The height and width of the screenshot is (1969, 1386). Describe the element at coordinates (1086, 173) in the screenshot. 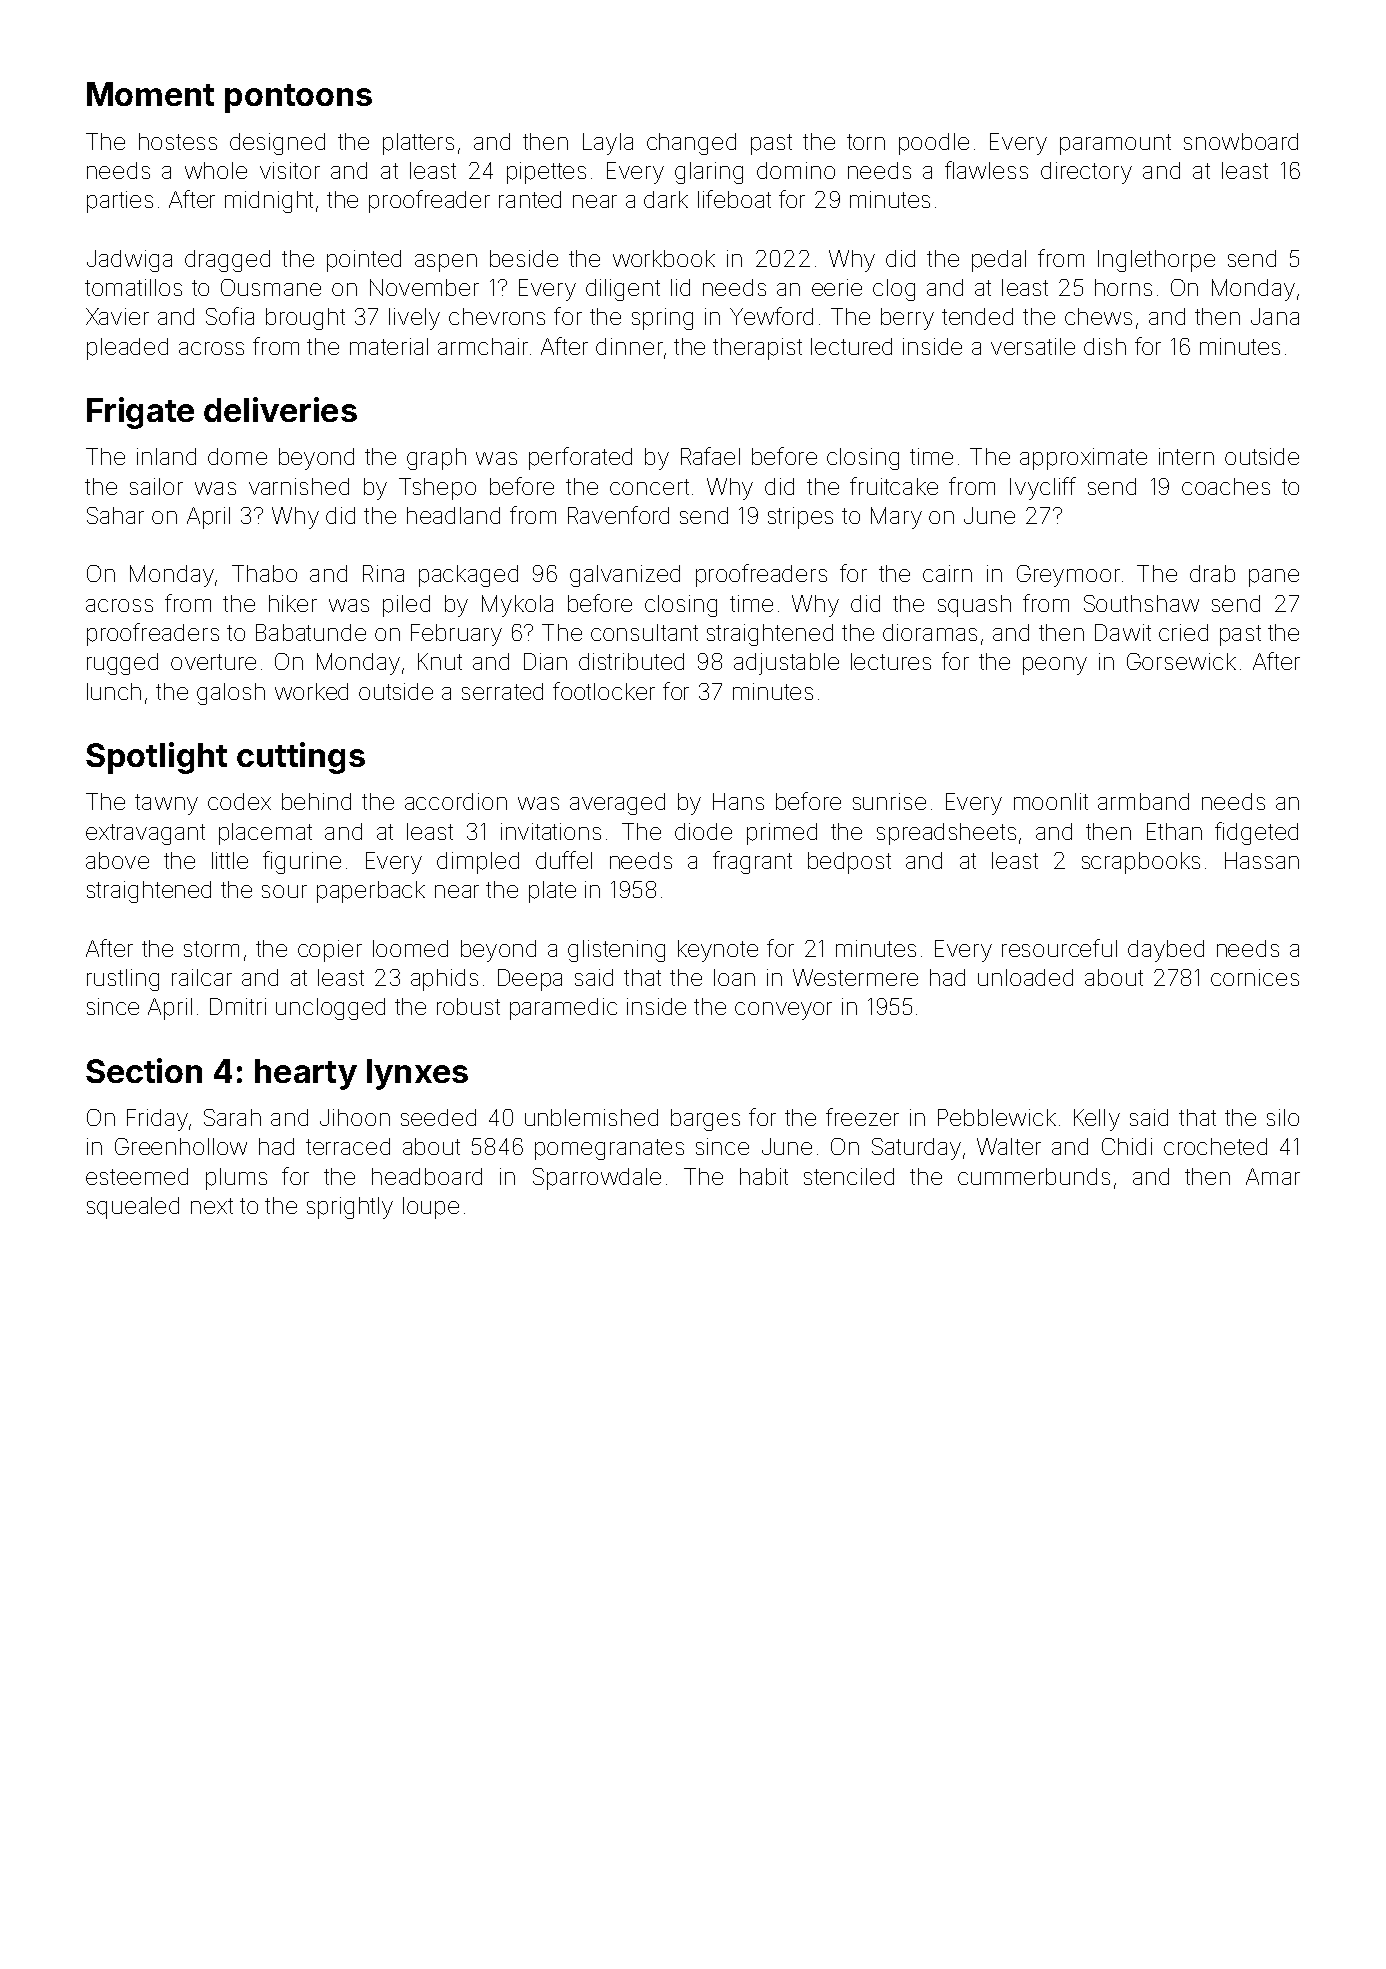

I see `directory` at that location.
